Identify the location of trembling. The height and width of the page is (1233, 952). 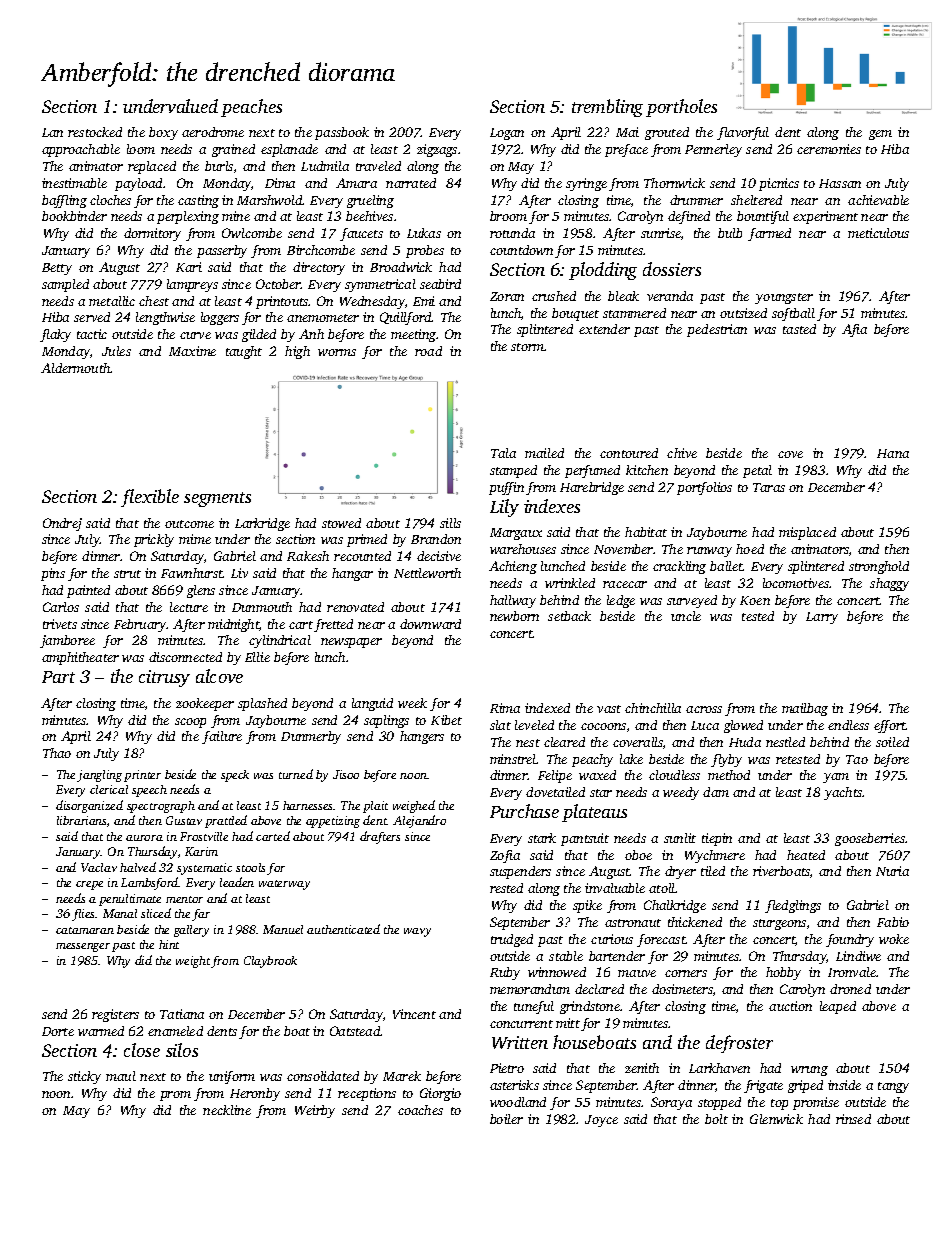
(607, 108).
